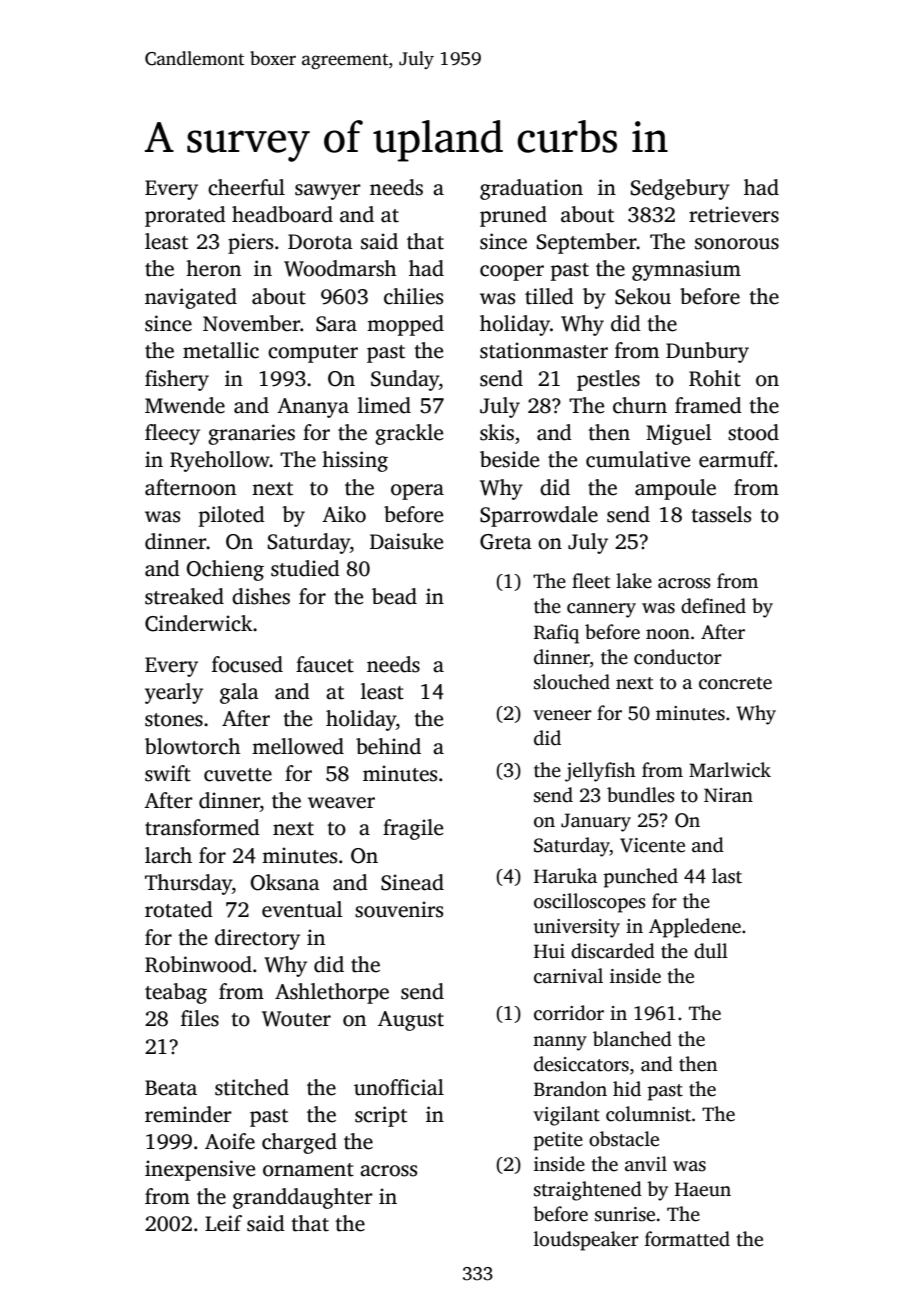 The height and width of the screenshot is (1311, 924). I want to click on Sedgebury, so click(680, 189).
